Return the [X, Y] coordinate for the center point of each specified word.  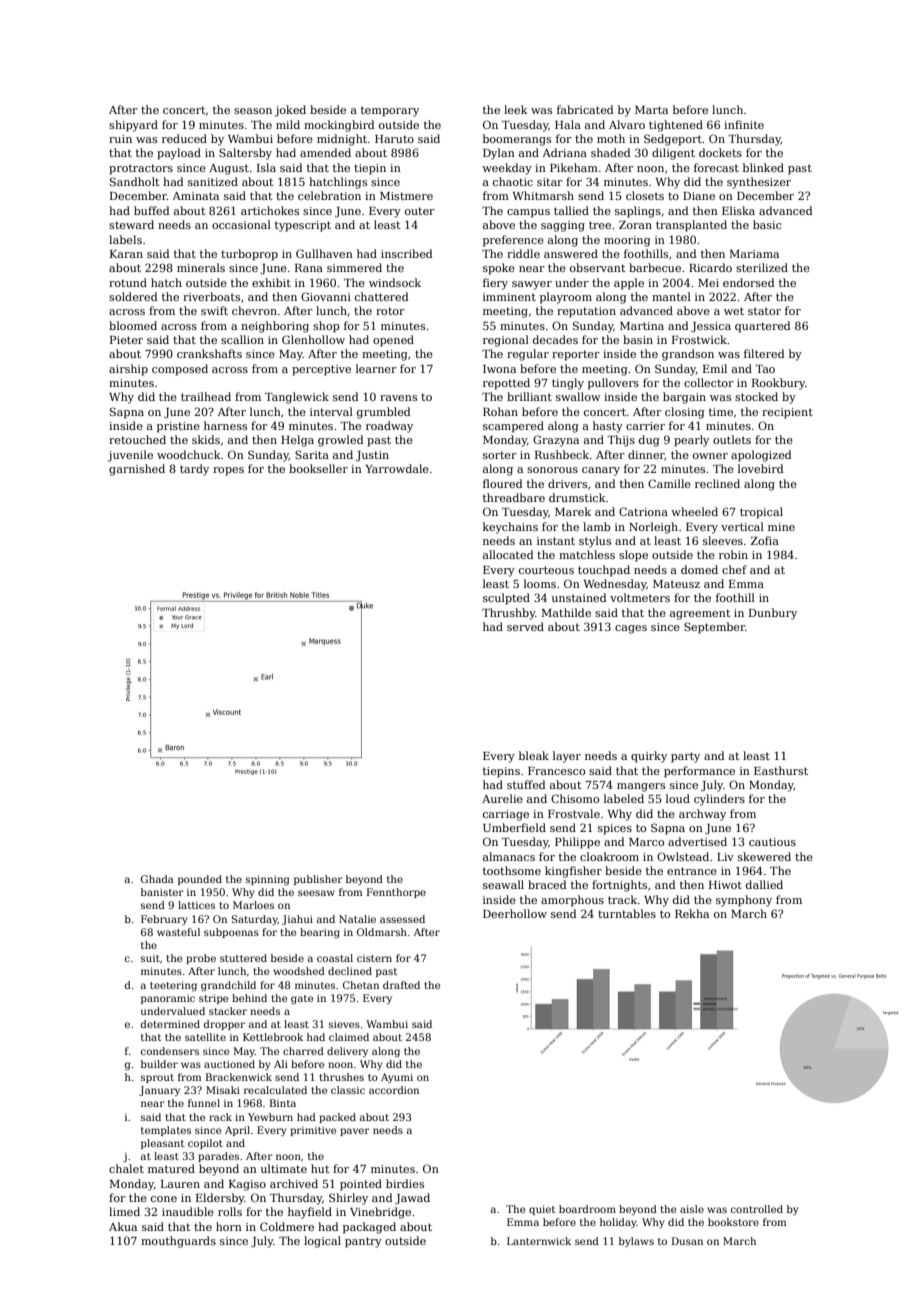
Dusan [687, 1241]
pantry [363, 1242]
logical [322, 1242]
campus [528, 213]
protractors [141, 169]
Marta [651, 110]
